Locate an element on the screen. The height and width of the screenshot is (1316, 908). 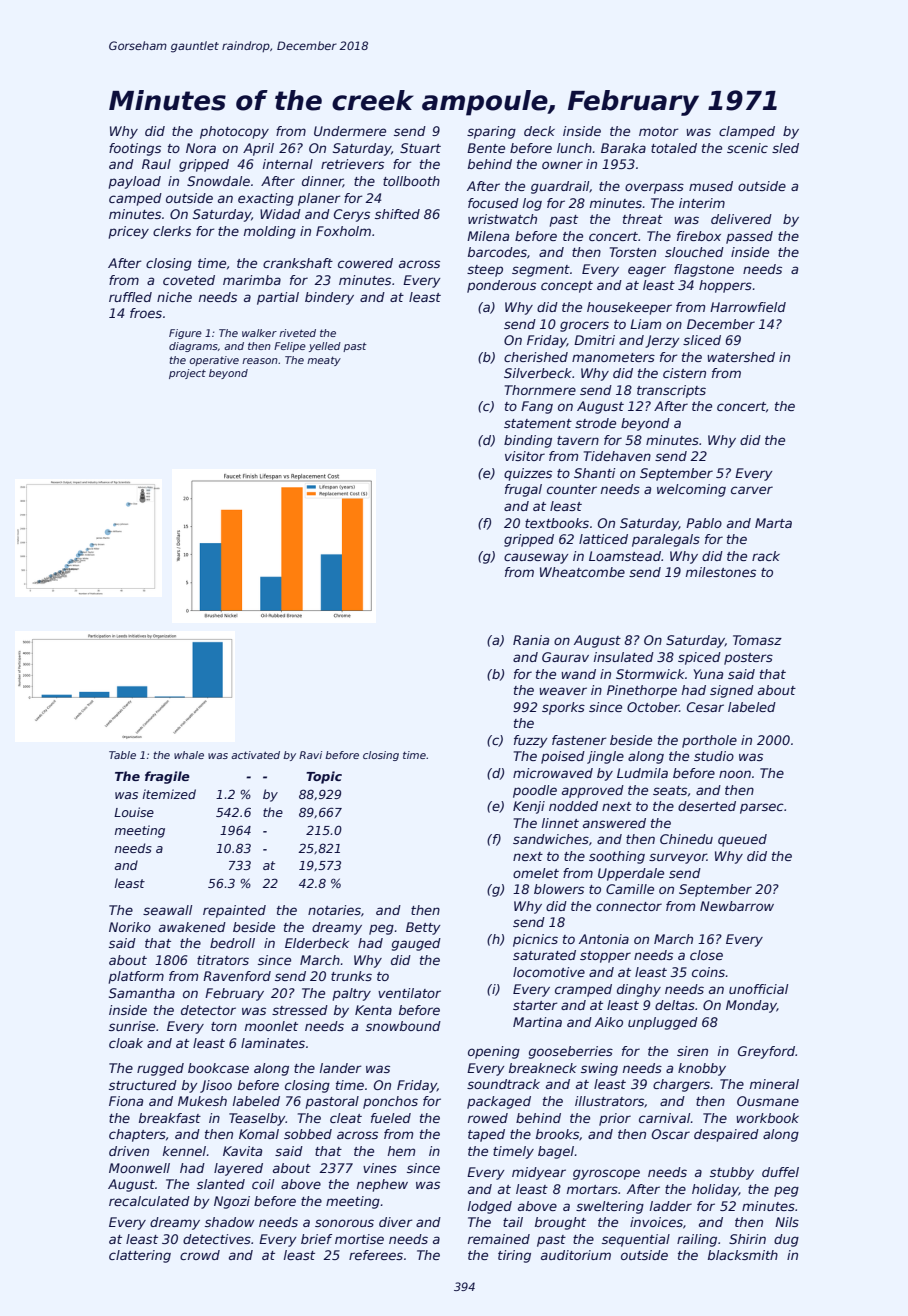
frugal is located at coordinates (523, 490).
